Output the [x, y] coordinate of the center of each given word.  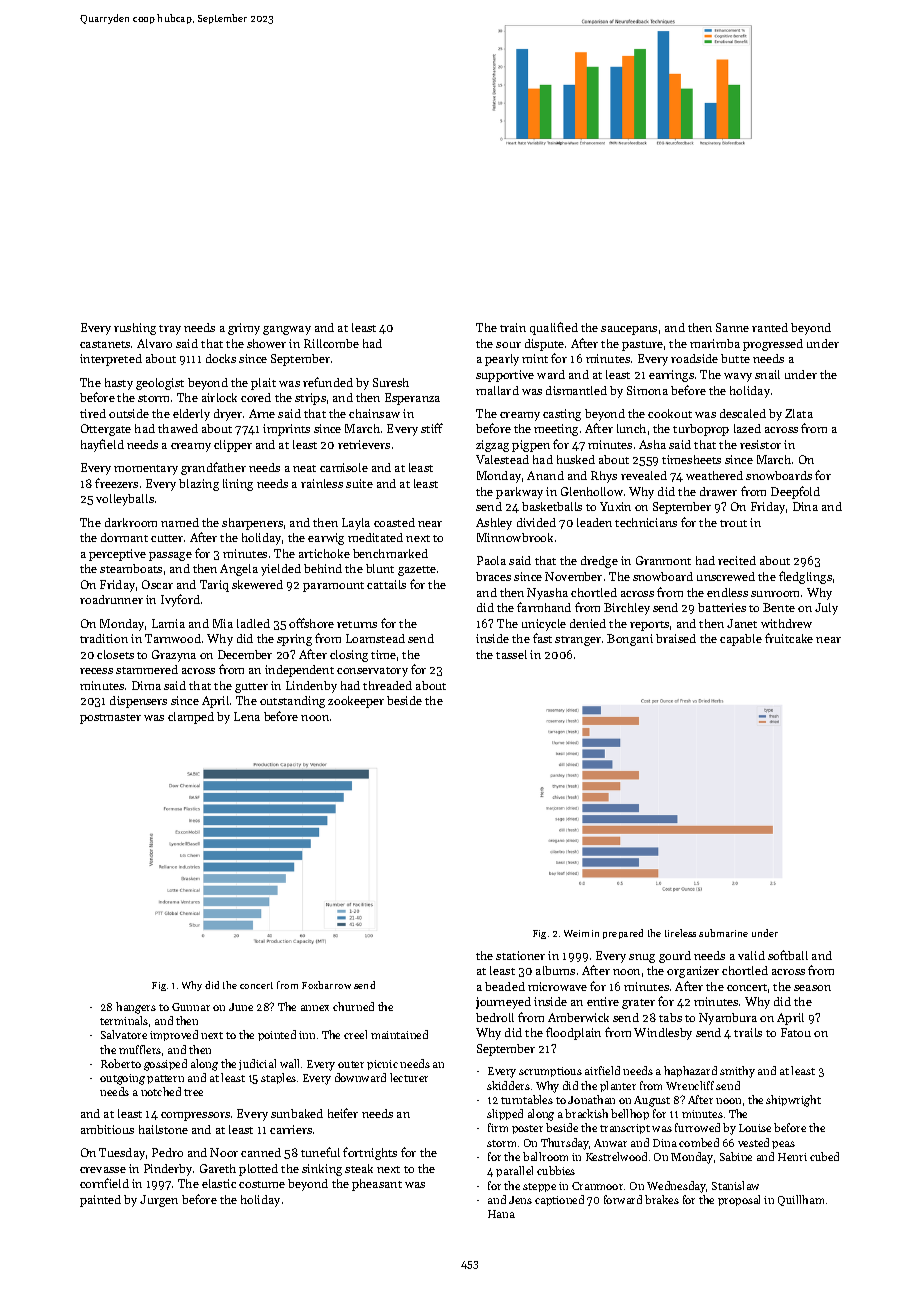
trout [733, 523]
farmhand [544, 607]
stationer [520, 955]
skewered [257, 584]
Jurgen [159, 1201]
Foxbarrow [326, 985]
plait [263, 384]
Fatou [796, 1032]
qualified [554, 328]
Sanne [732, 327]
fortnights [370, 1153]
